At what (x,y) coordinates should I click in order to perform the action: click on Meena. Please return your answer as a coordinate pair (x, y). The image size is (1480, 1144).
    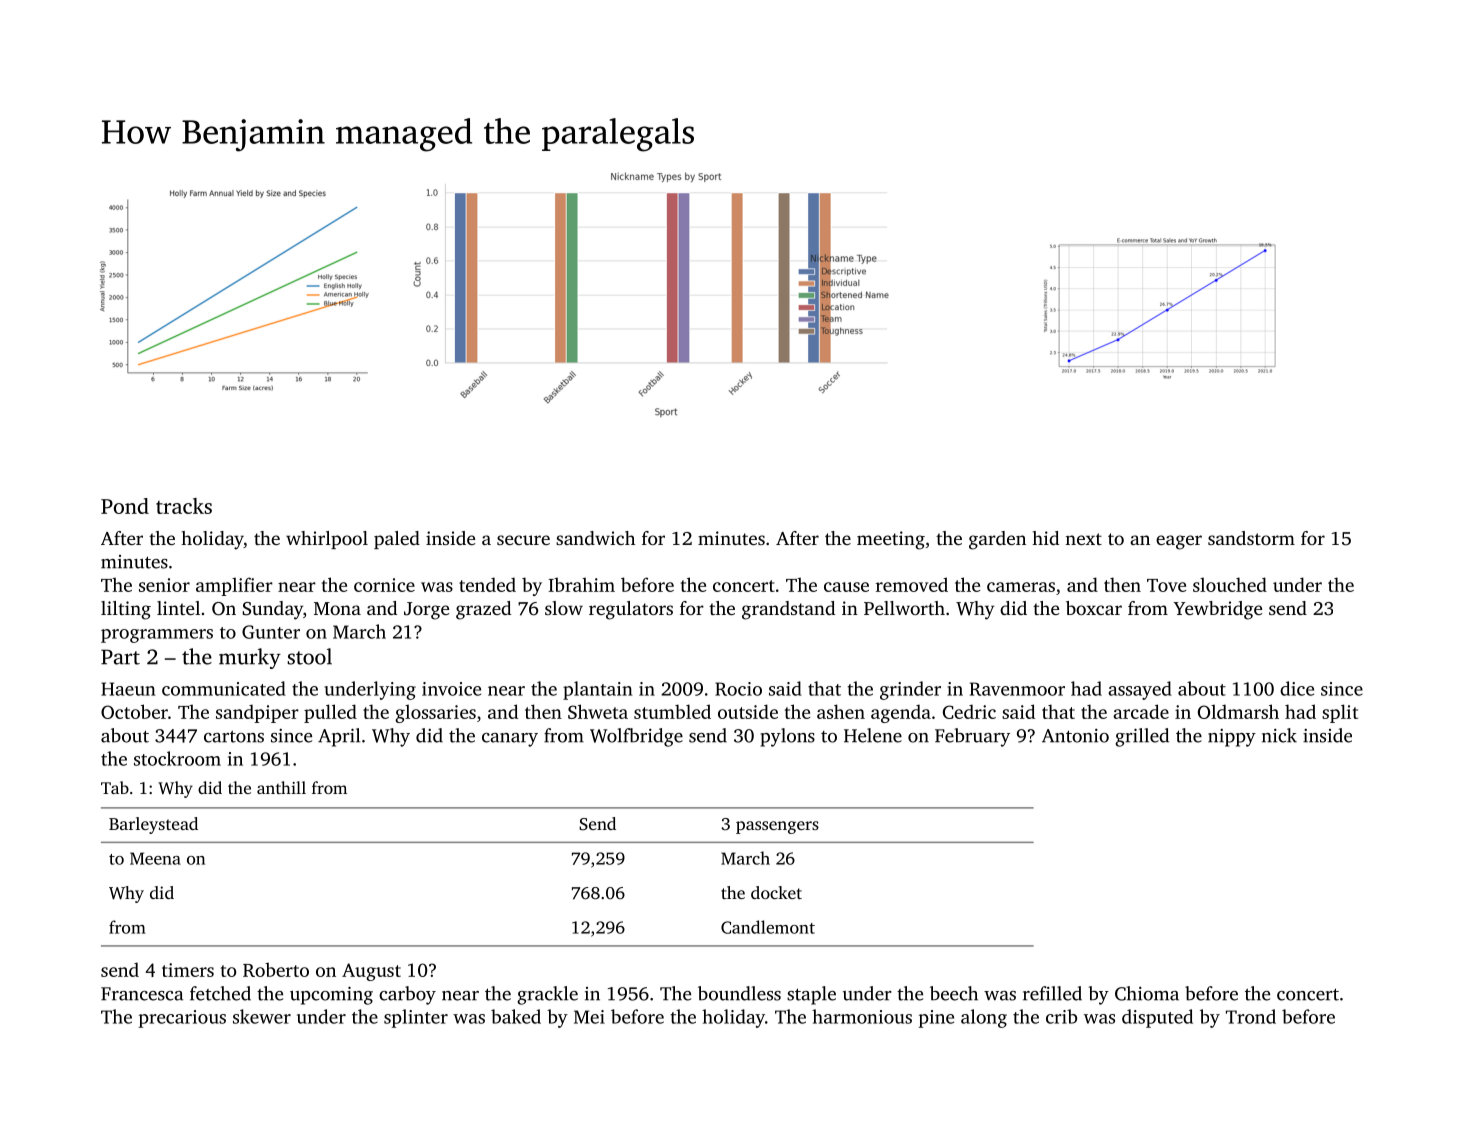
    Looking at the image, I should click on (155, 858).
